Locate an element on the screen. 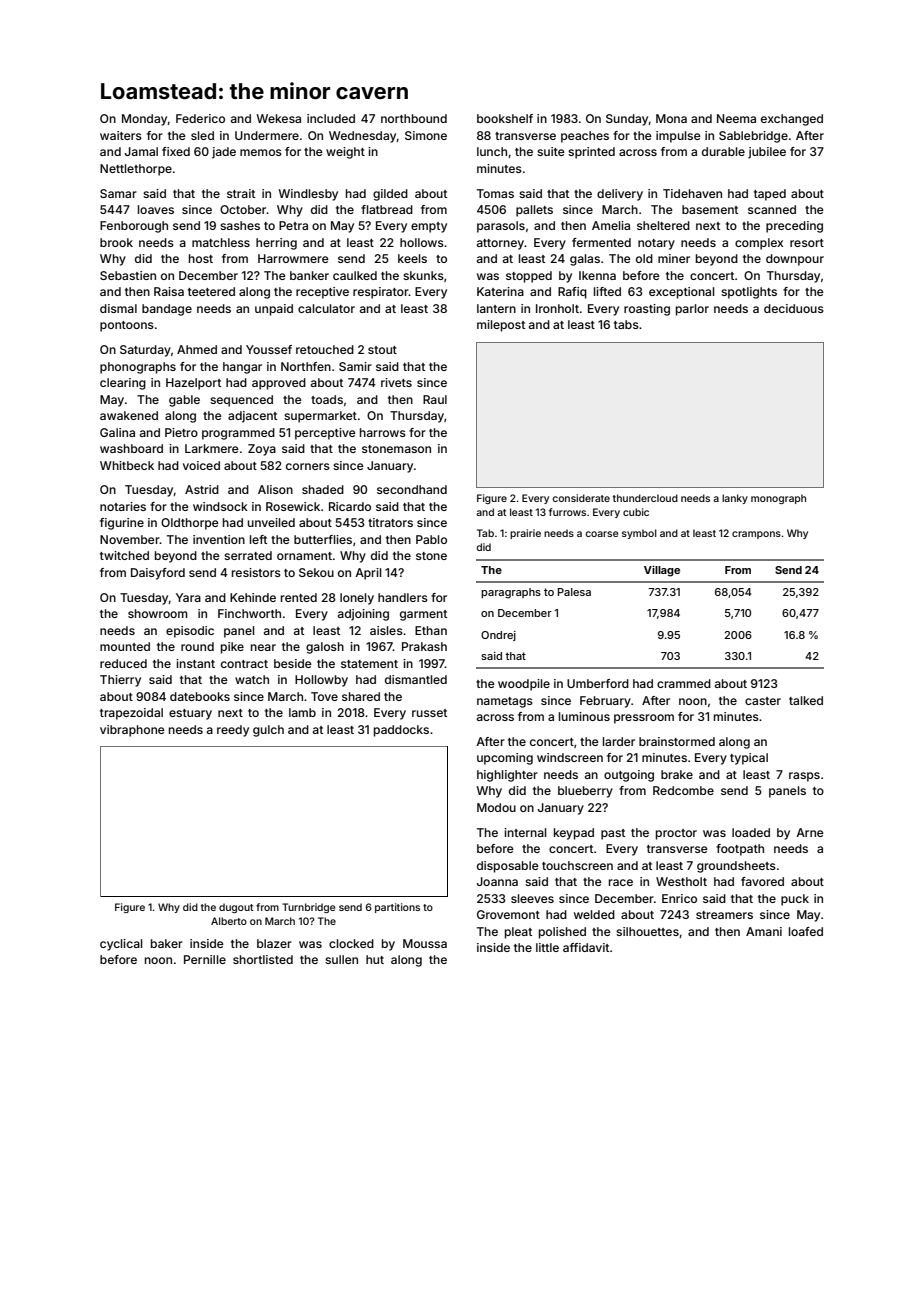 This screenshot has height=1308, width=924. Village is located at coordinates (662, 571).
